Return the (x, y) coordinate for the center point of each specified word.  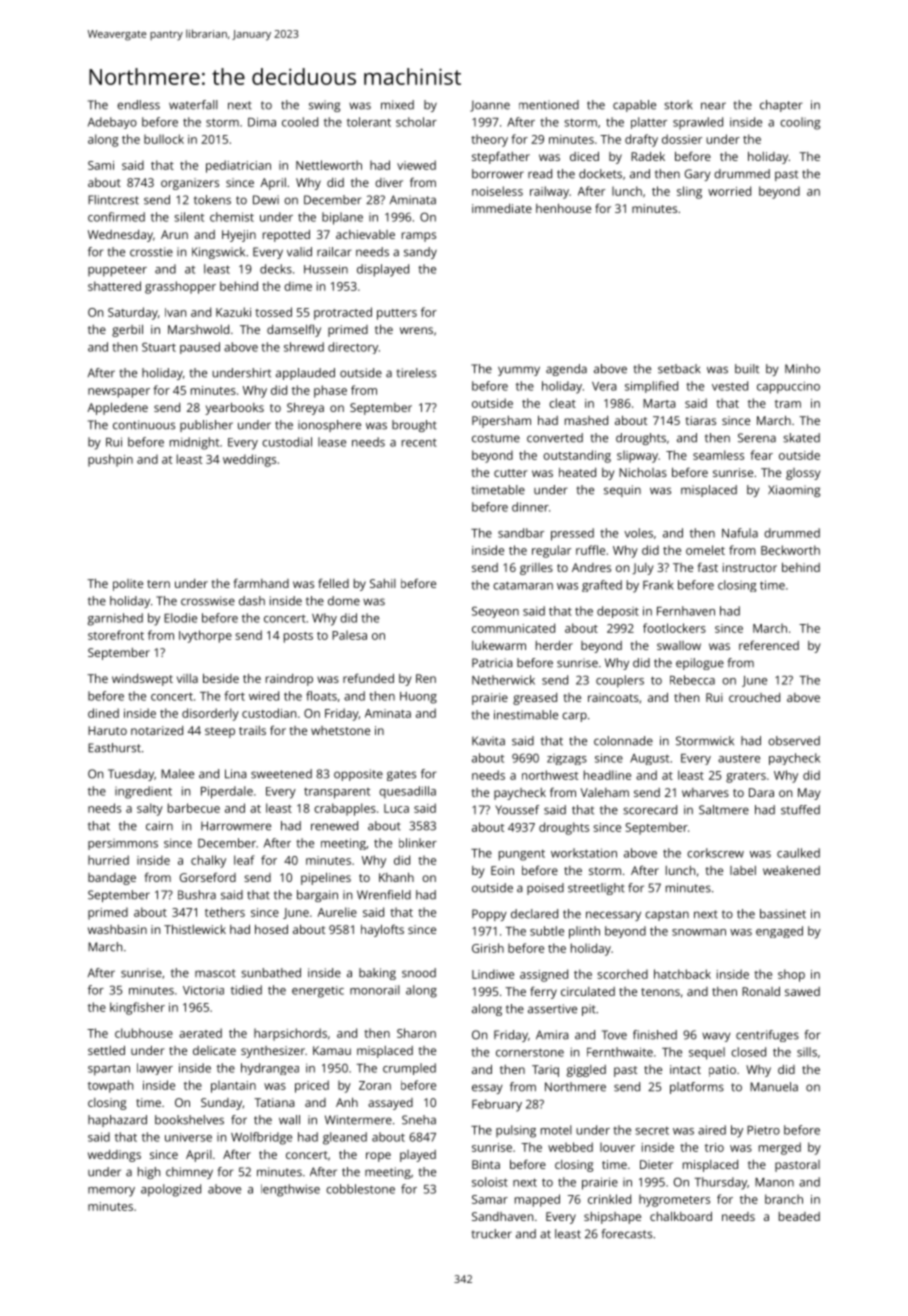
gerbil (127, 330)
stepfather (501, 157)
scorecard (650, 810)
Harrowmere (236, 826)
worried (729, 191)
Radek (648, 156)
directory (353, 348)
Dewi (266, 200)
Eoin (502, 870)
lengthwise (290, 1190)
